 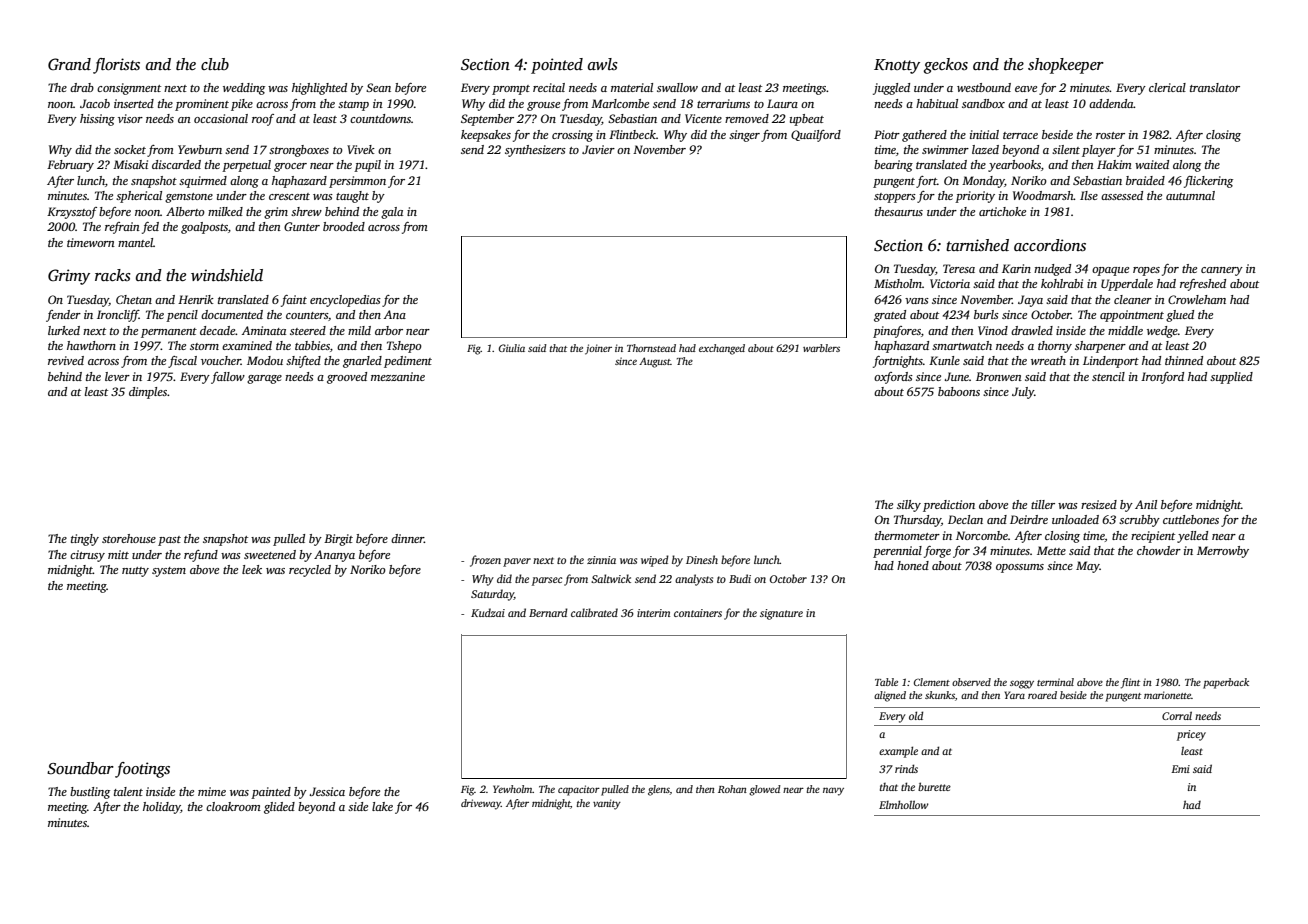 What do you see at coordinates (744, 136) in the page?
I see `singer` at bounding box center [744, 136].
